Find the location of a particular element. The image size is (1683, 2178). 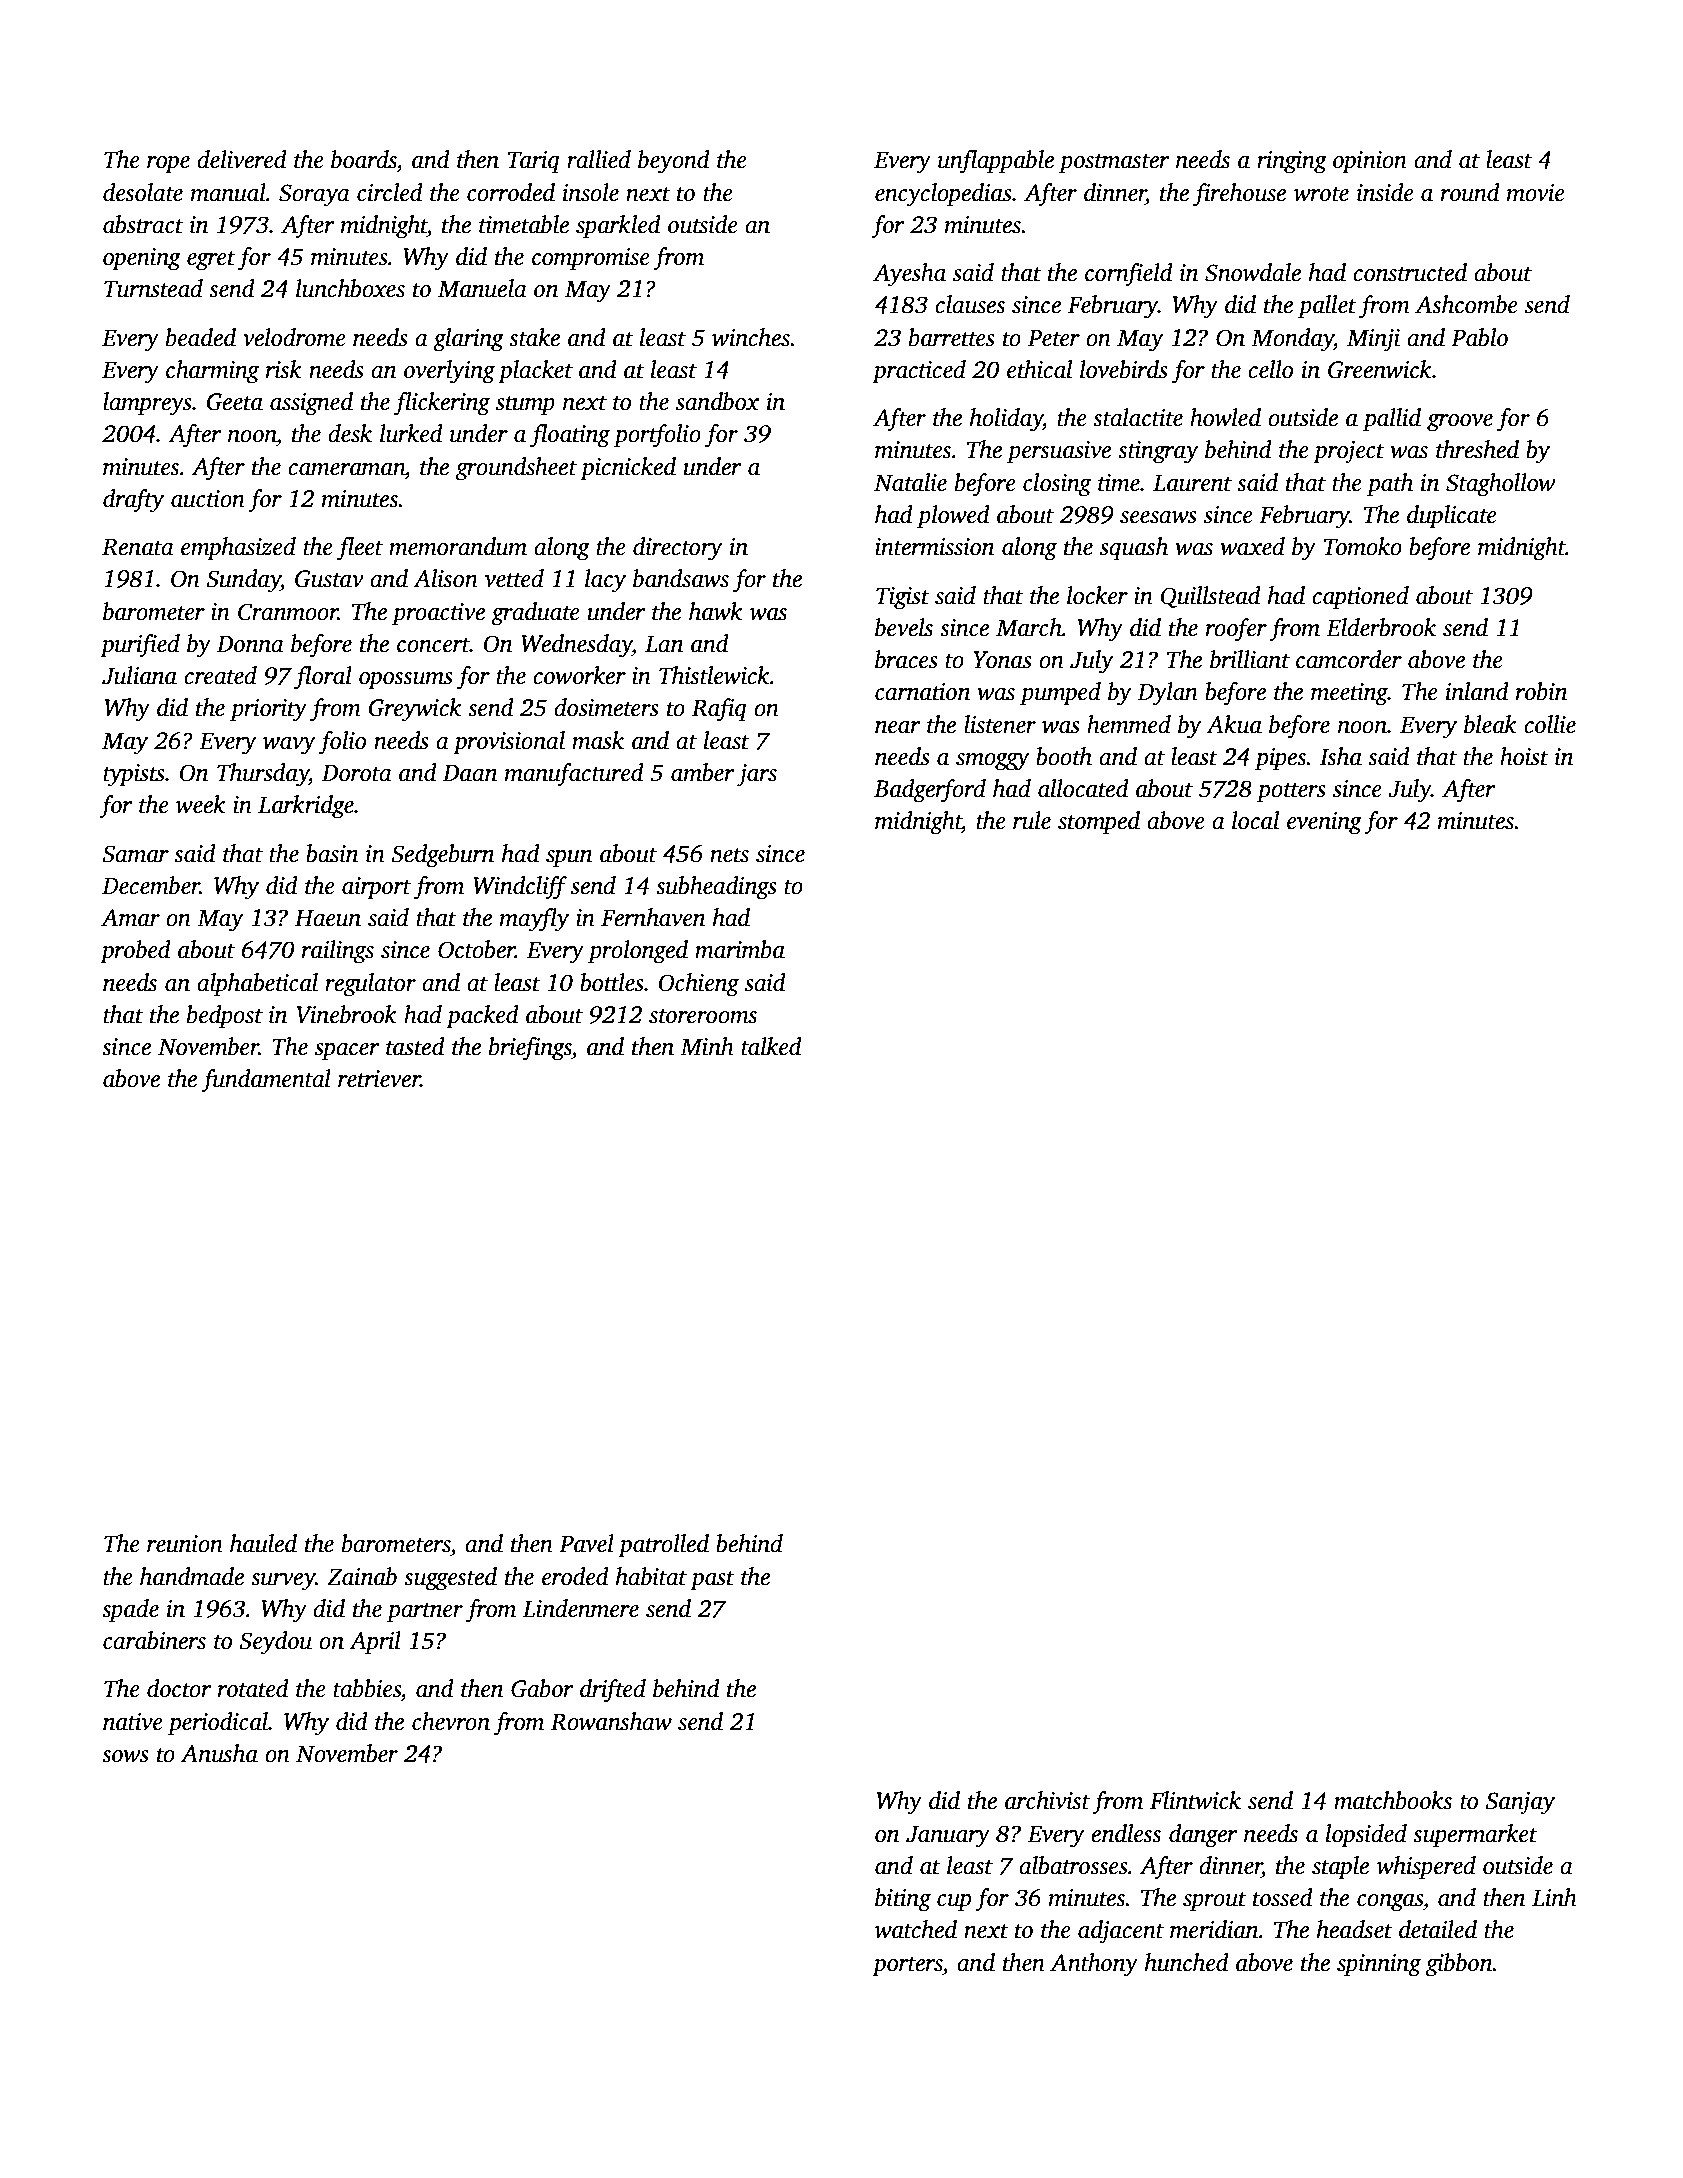

Sanjay is located at coordinates (1520, 1803).
